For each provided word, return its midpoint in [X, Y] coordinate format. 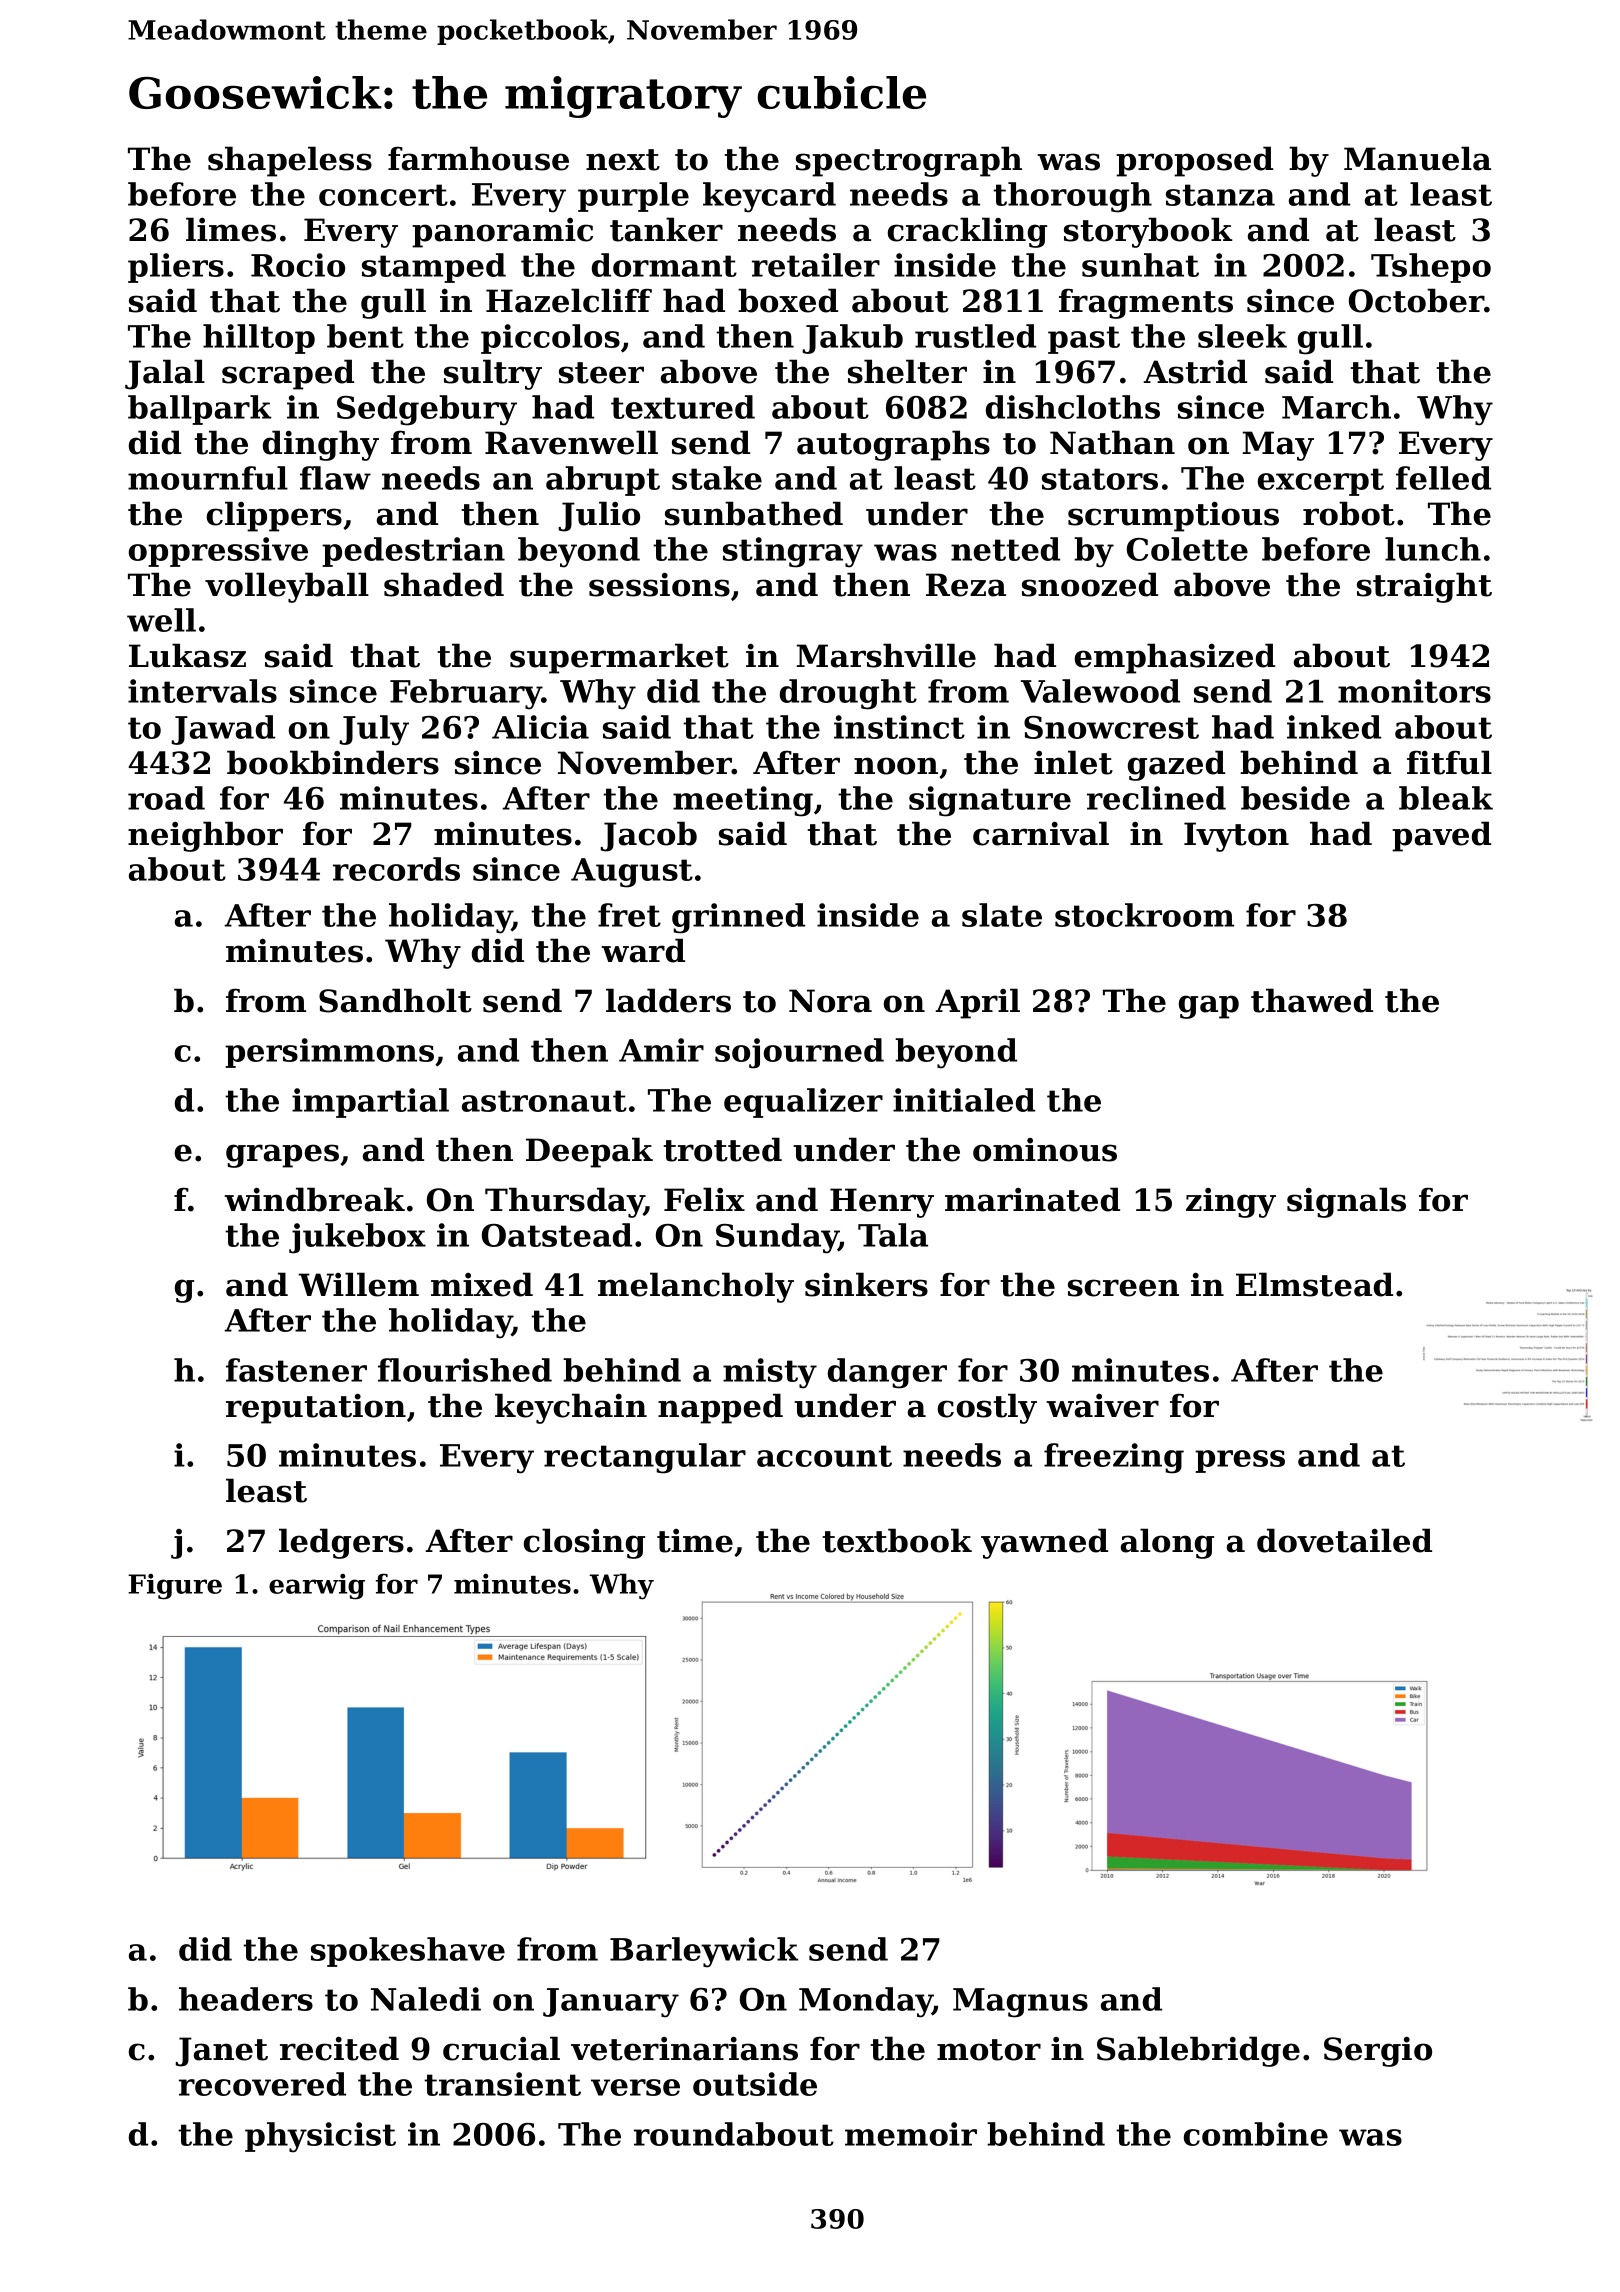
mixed [482, 1284]
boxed [788, 300]
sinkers [866, 1284]
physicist [320, 2137]
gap [1209, 1007]
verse [635, 2087]
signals [1346, 1202]
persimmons [329, 1053]
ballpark [199, 410]
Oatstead [557, 1235]
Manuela [1417, 158]
